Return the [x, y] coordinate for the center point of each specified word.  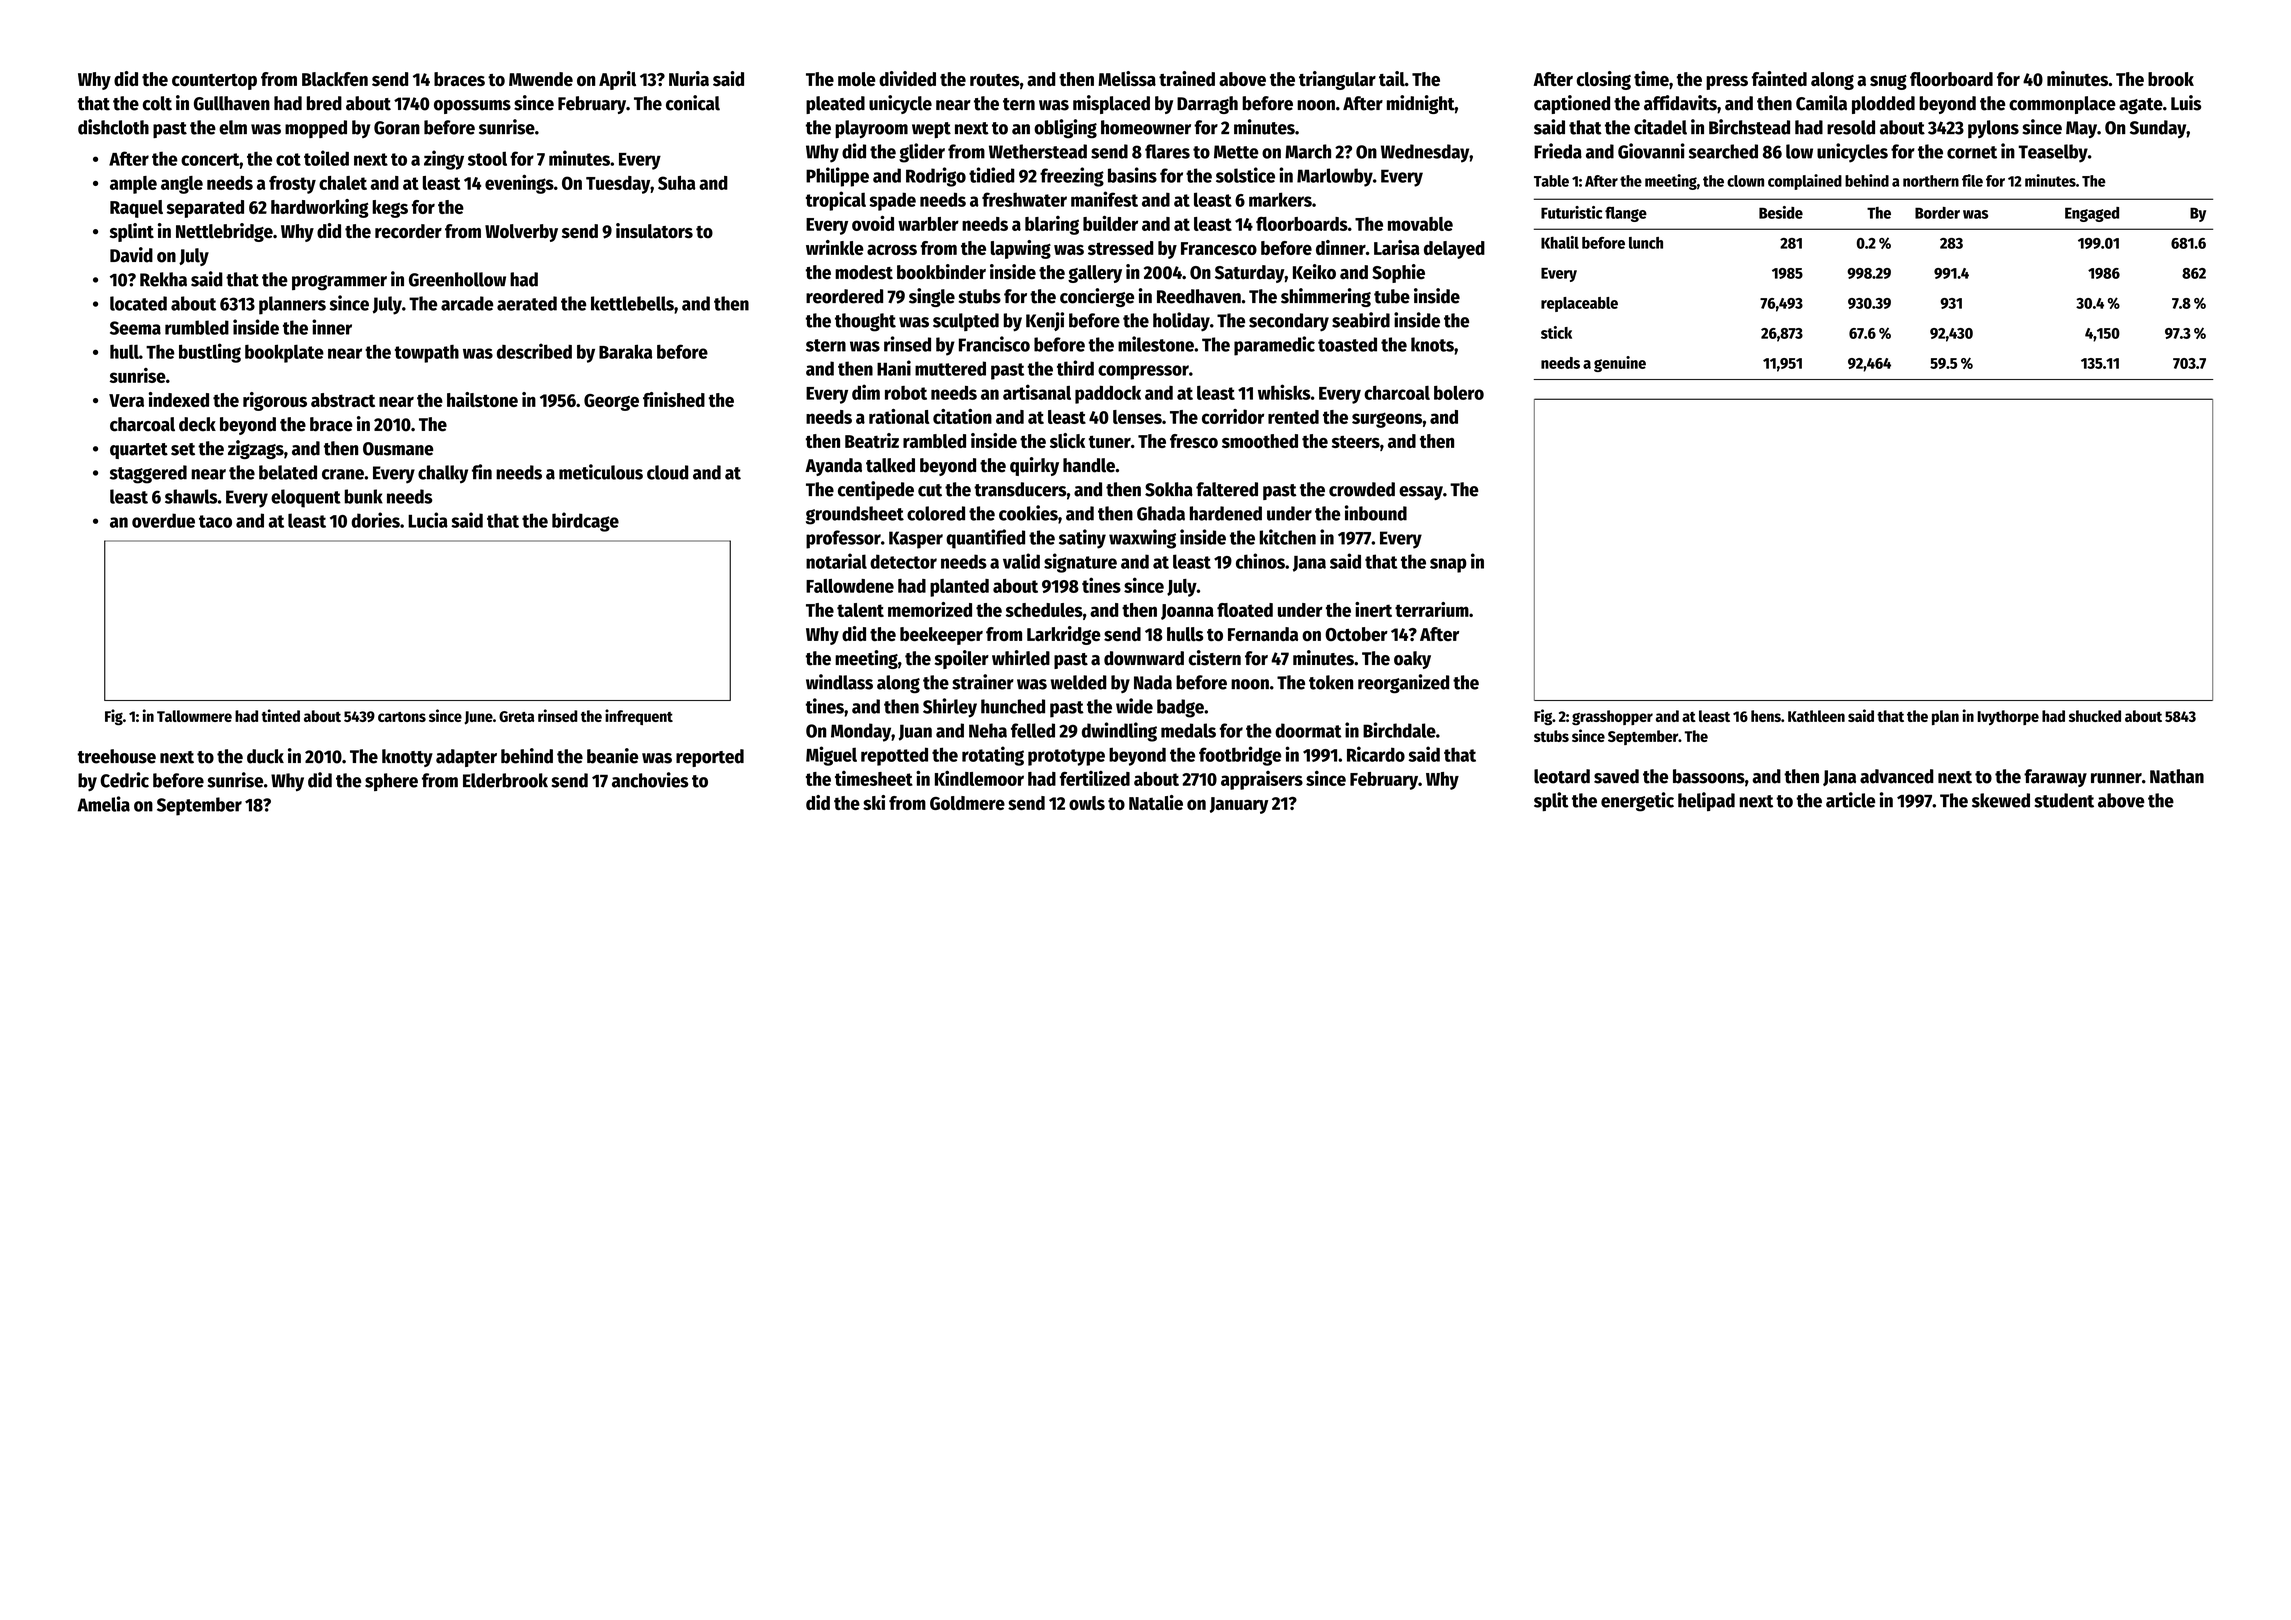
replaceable [1579, 304]
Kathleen [1816, 716]
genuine [1620, 364]
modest [864, 272]
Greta [516, 716]
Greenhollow [457, 279]
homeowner [1146, 127]
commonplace [2062, 105]
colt [157, 103]
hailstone [482, 399]
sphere [391, 782]
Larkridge [1064, 635]
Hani [894, 368]
